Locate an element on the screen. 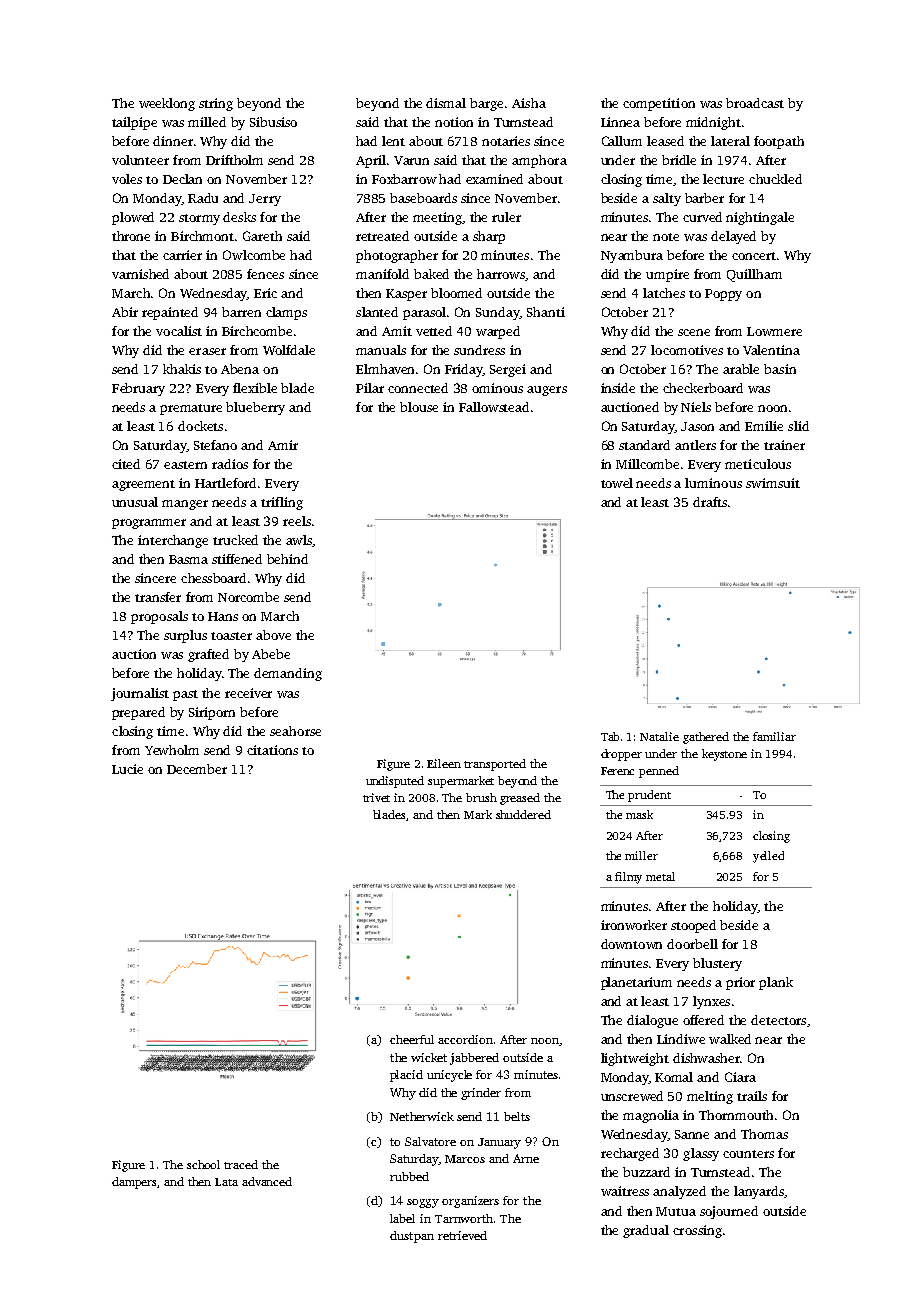  trifling is located at coordinates (282, 503).
